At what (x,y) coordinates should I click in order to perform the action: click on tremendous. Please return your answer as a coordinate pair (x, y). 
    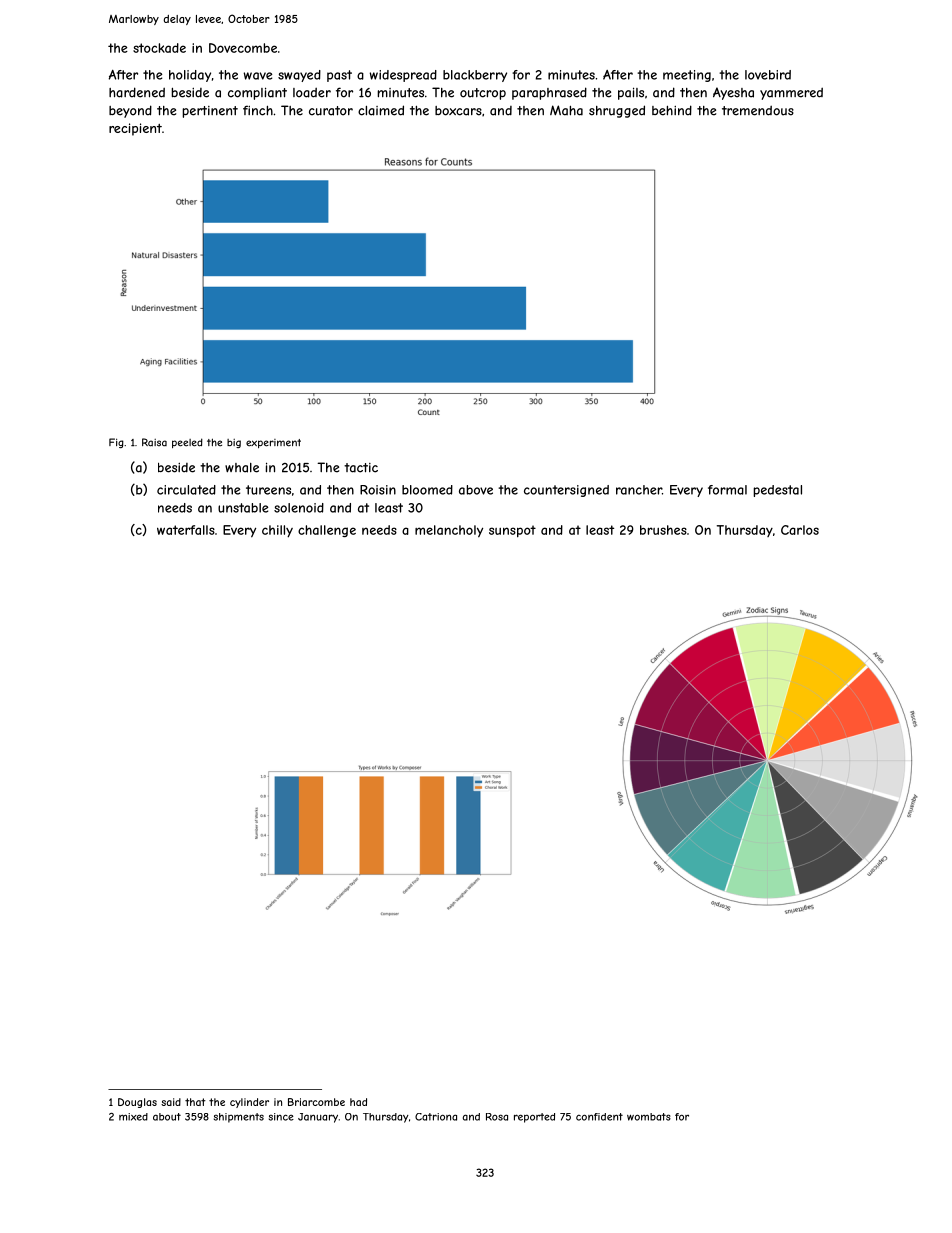
    Looking at the image, I should click on (758, 110).
